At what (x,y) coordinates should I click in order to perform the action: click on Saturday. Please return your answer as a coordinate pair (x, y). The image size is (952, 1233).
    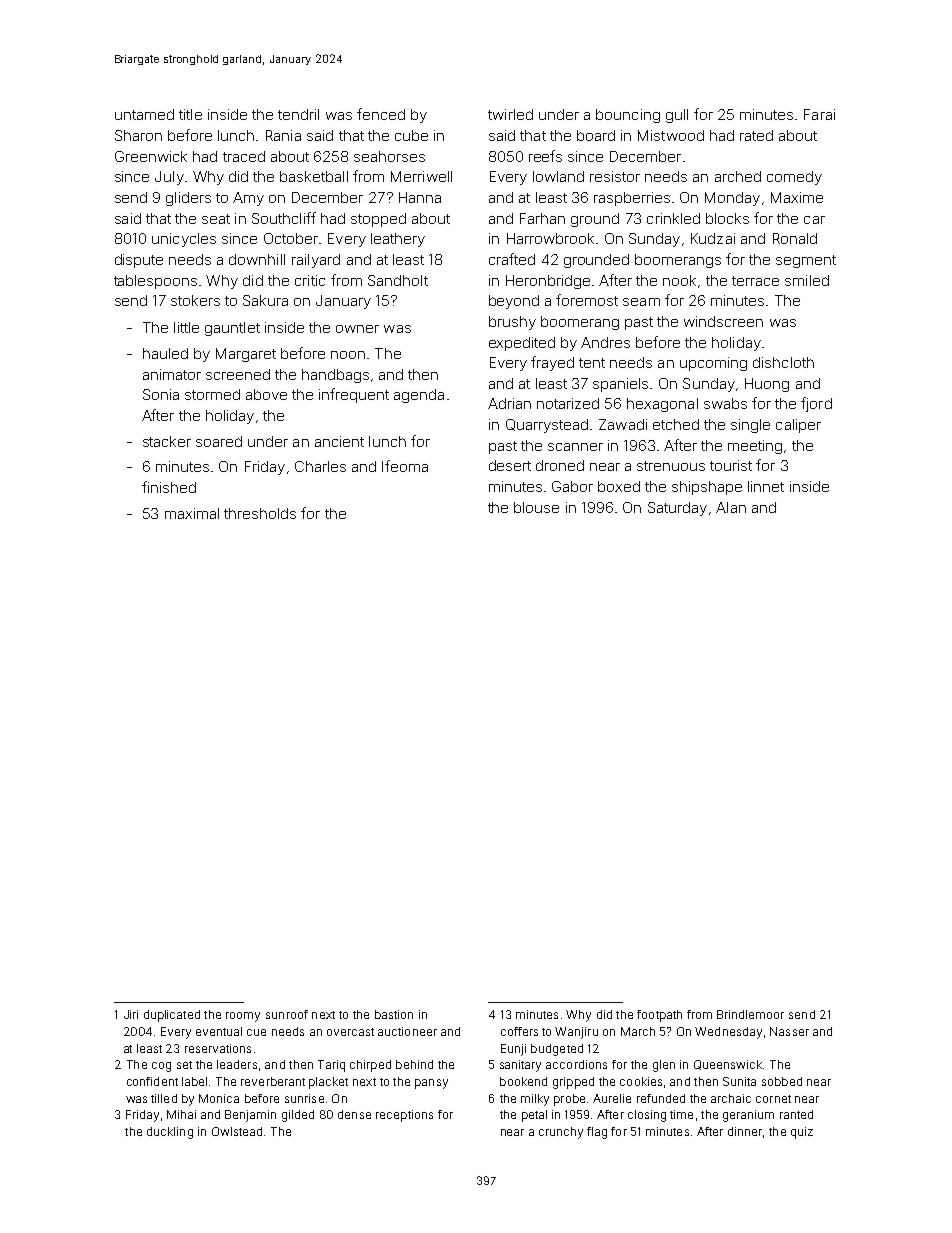
    Looking at the image, I should click on (677, 509).
